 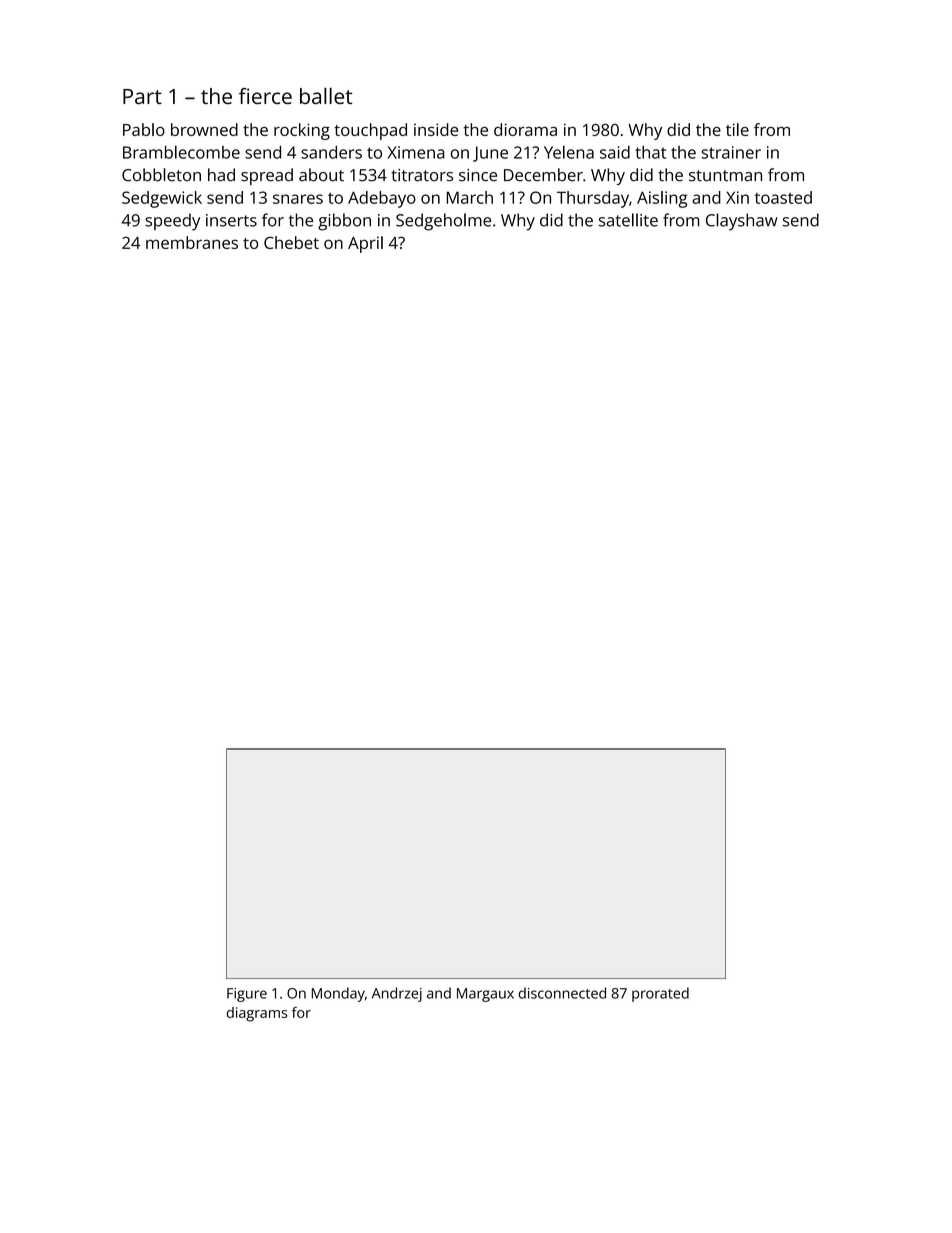 I want to click on Monday, so click(x=338, y=994).
